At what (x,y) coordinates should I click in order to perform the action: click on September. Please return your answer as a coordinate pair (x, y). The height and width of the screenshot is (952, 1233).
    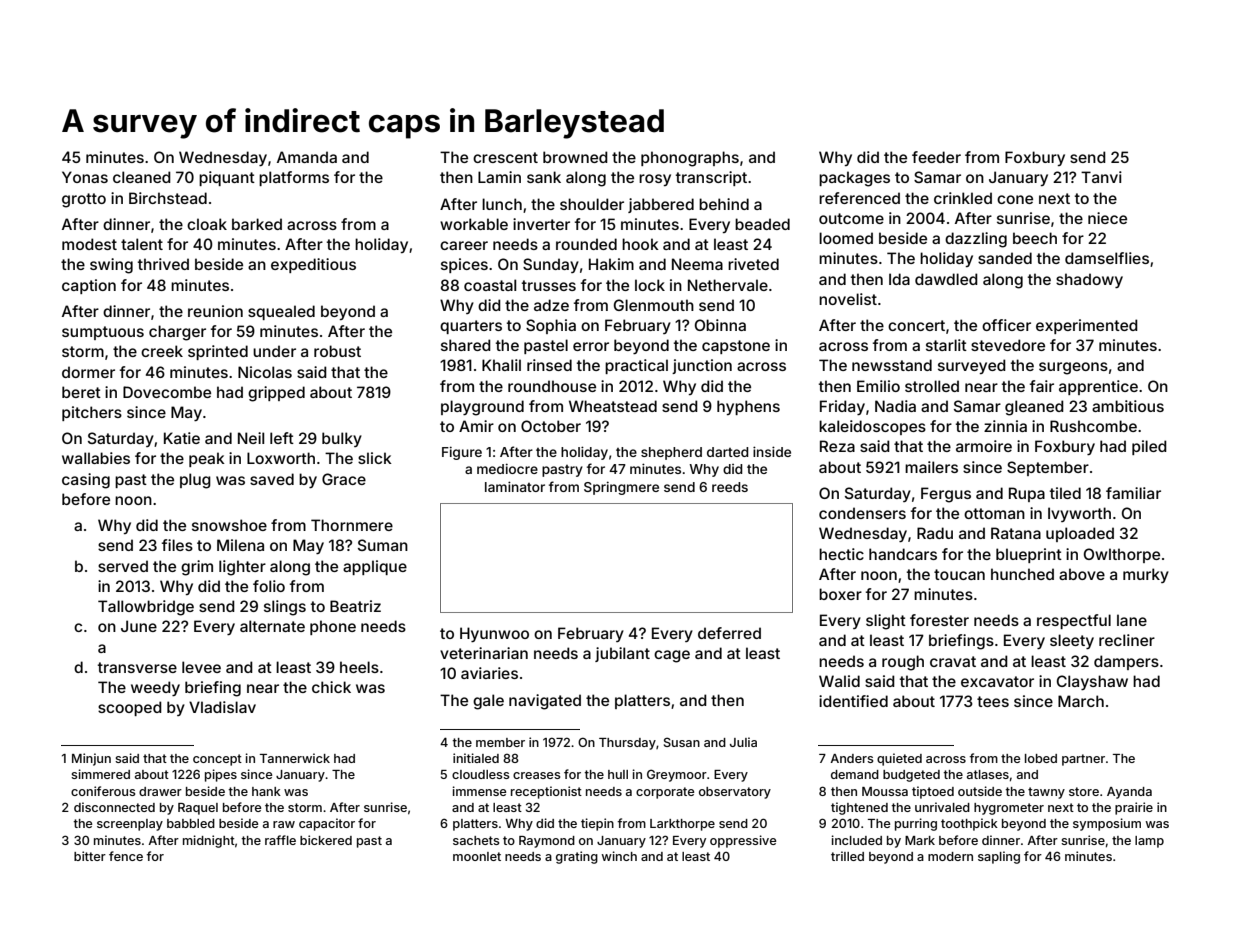
    Looking at the image, I should click on (1048, 468).
